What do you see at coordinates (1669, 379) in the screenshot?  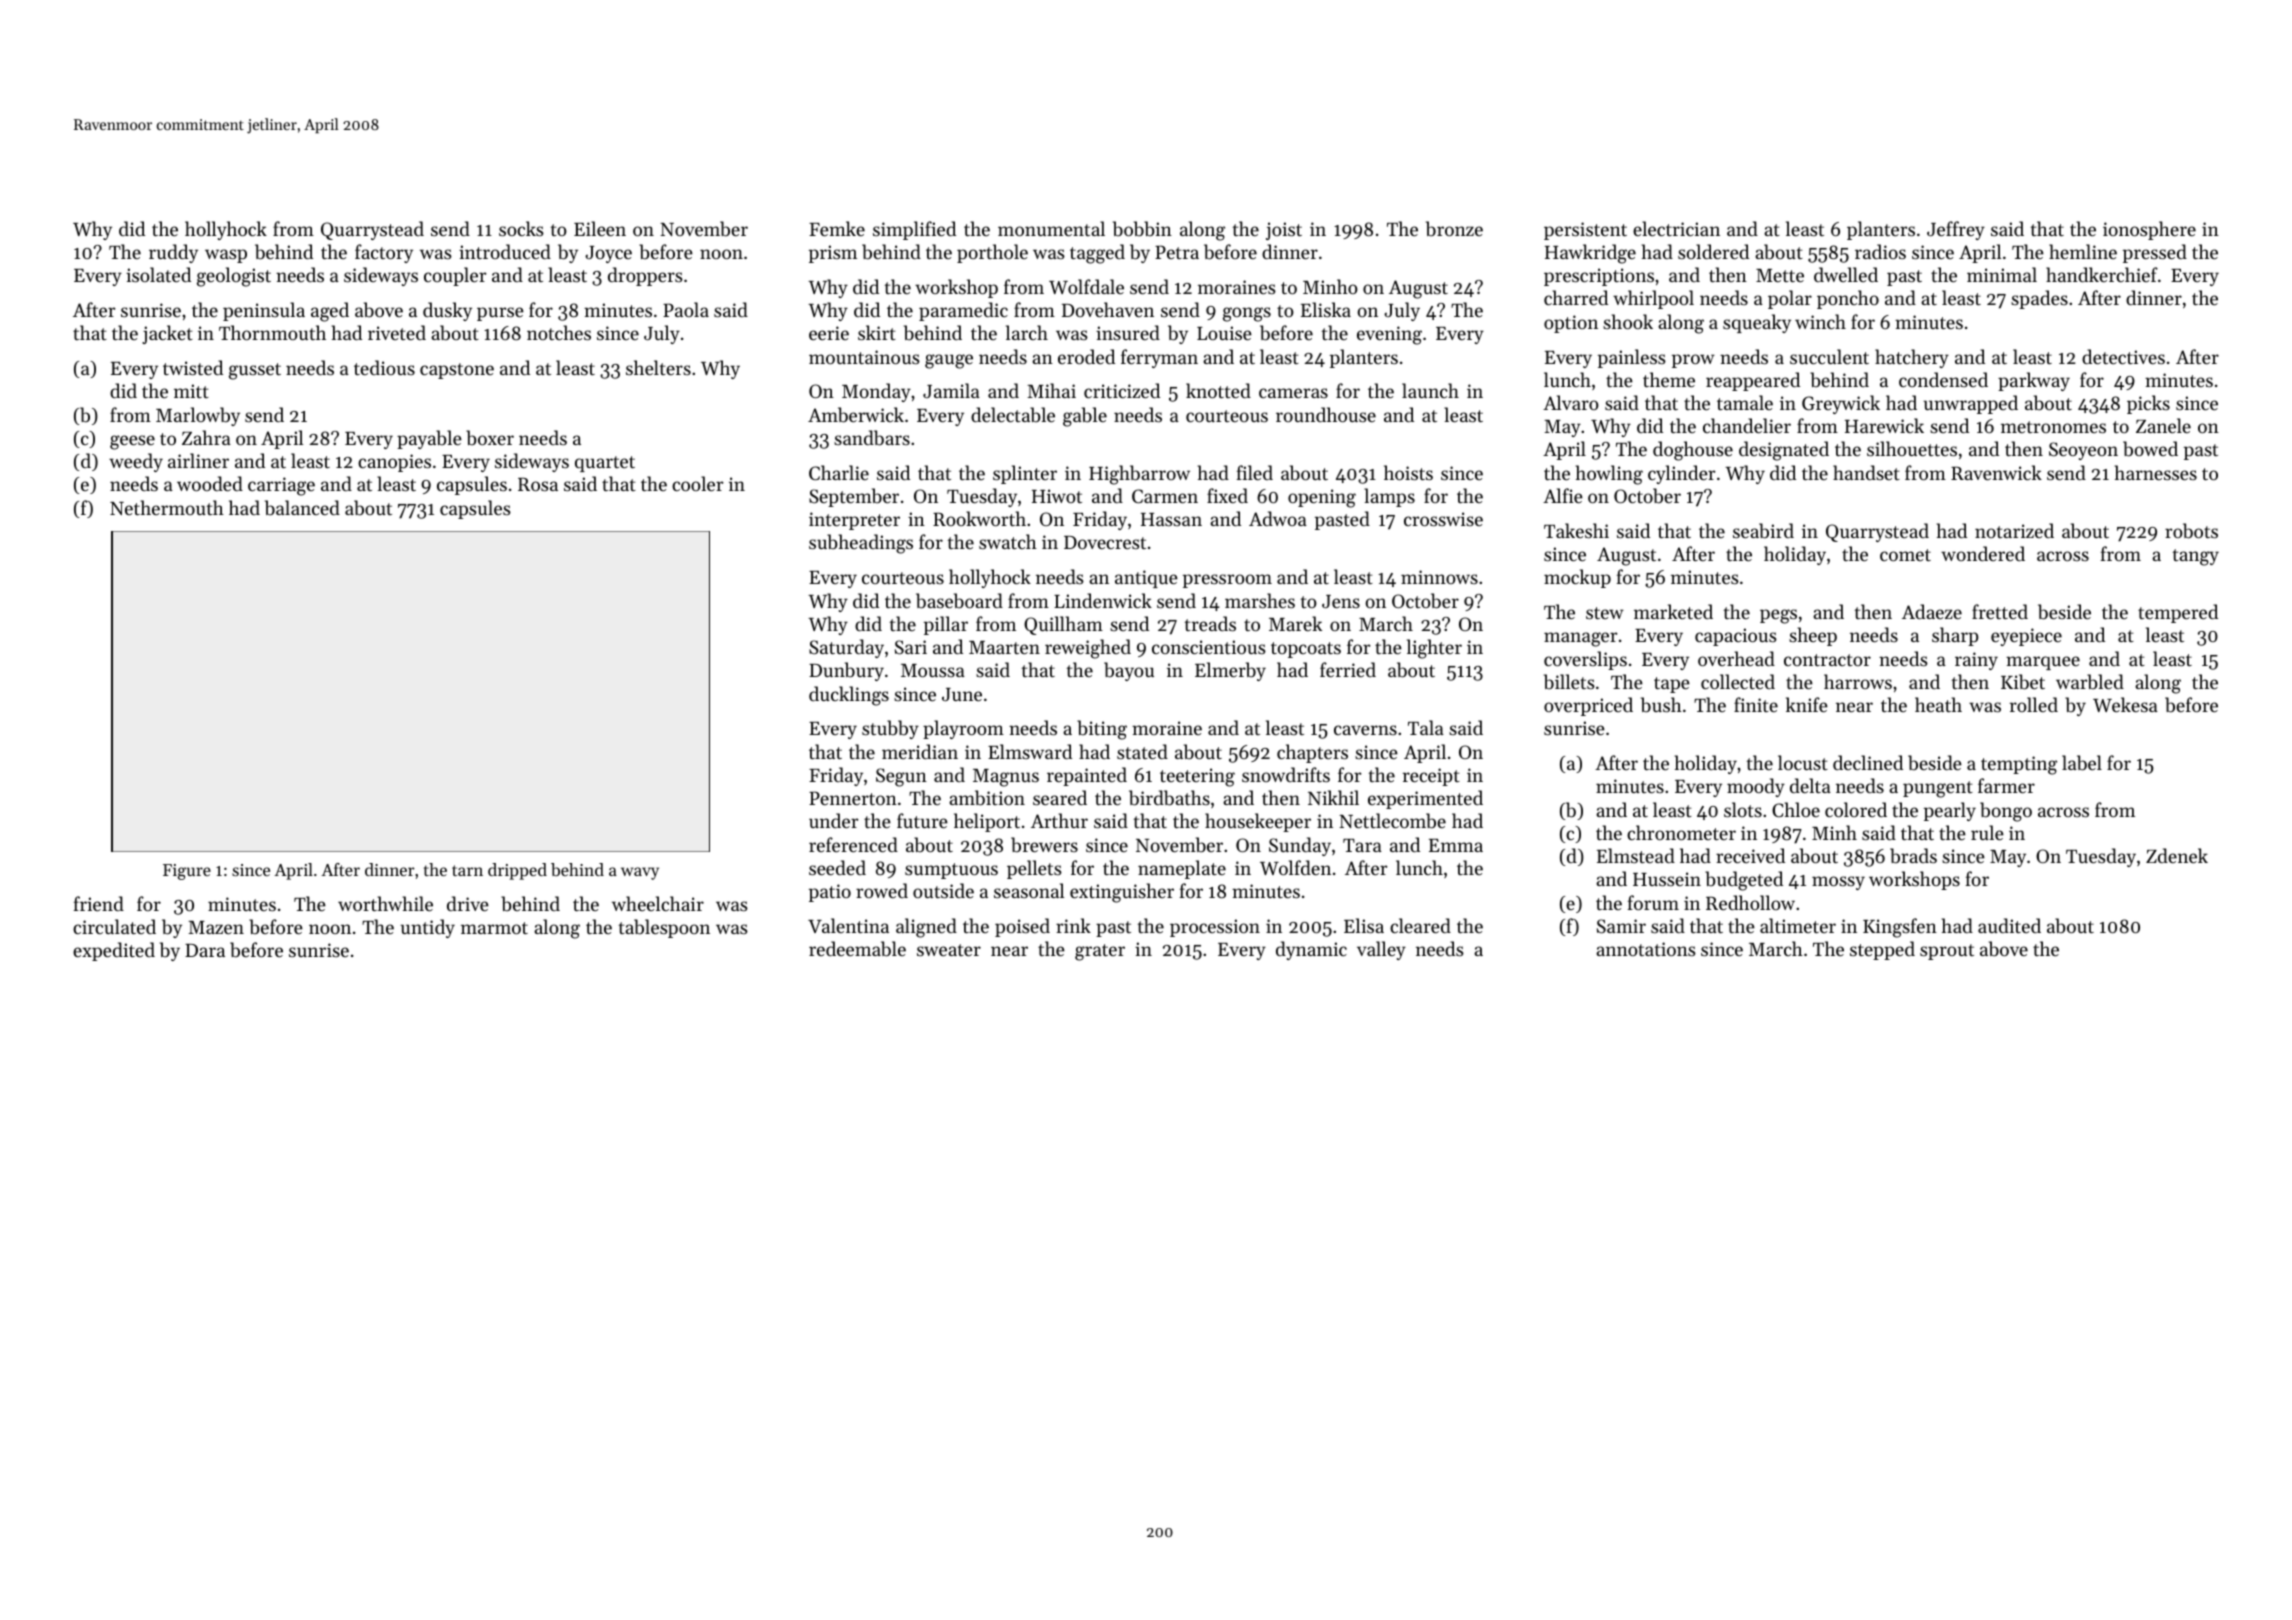 I see `theme` at bounding box center [1669, 379].
